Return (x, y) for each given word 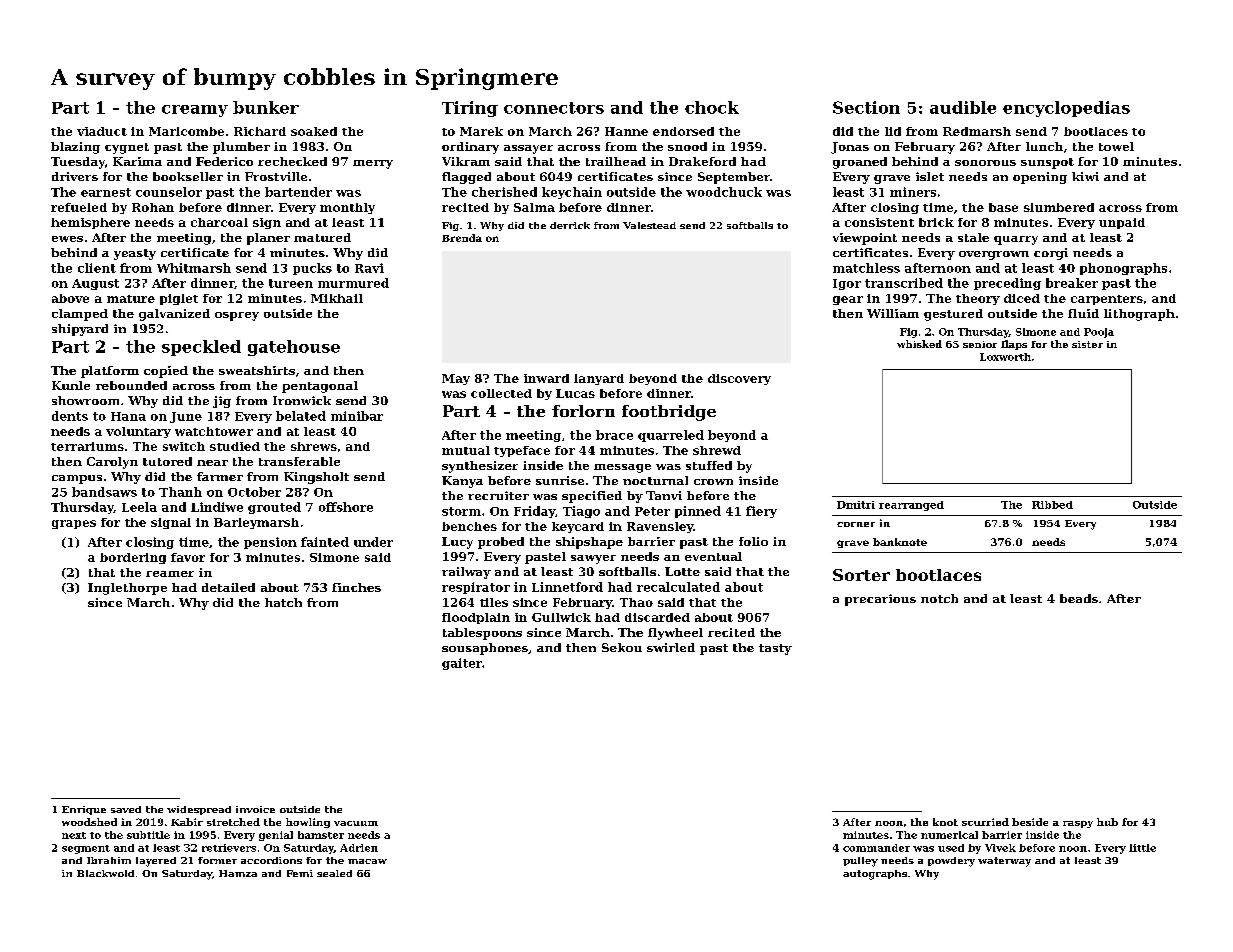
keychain (572, 193)
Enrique (84, 810)
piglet (179, 299)
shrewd (717, 450)
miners (913, 192)
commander (876, 848)
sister (1087, 344)
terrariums (87, 446)
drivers (75, 176)
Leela (139, 507)
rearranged (911, 506)
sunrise (560, 480)
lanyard (599, 379)
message (622, 468)
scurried (985, 822)
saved (126, 809)
